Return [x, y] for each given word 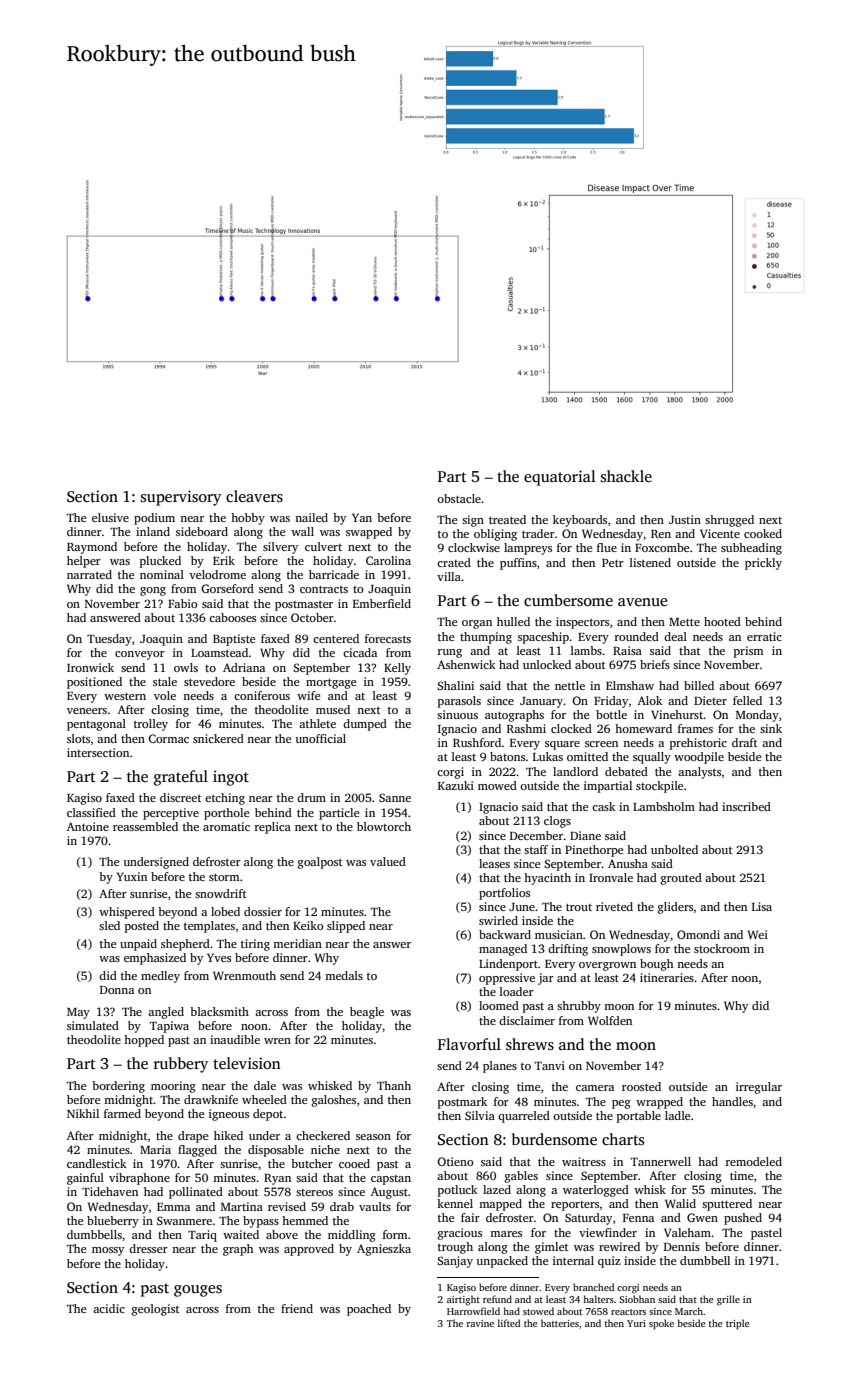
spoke [661, 1324]
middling [352, 1236]
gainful [85, 1179]
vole [165, 695]
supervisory [181, 498]
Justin [685, 519]
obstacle [459, 498]
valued [388, 861]
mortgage [331, 684]
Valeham [687, 1232]
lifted [509, 1323]
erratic [764, 636]
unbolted [674, 849]
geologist [155, 1310]
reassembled [145, 826]
